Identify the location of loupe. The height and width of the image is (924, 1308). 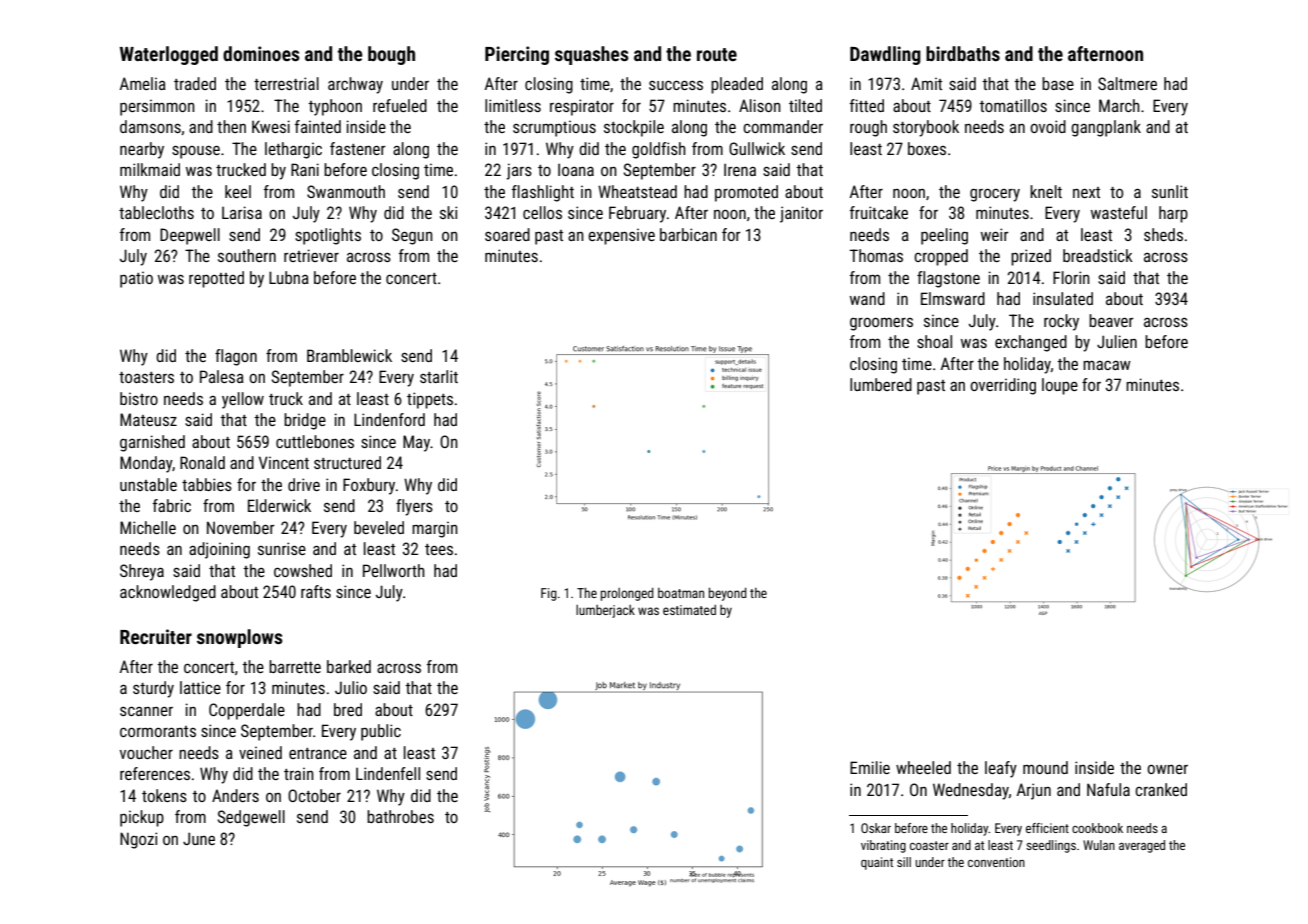
(1060, 386).
